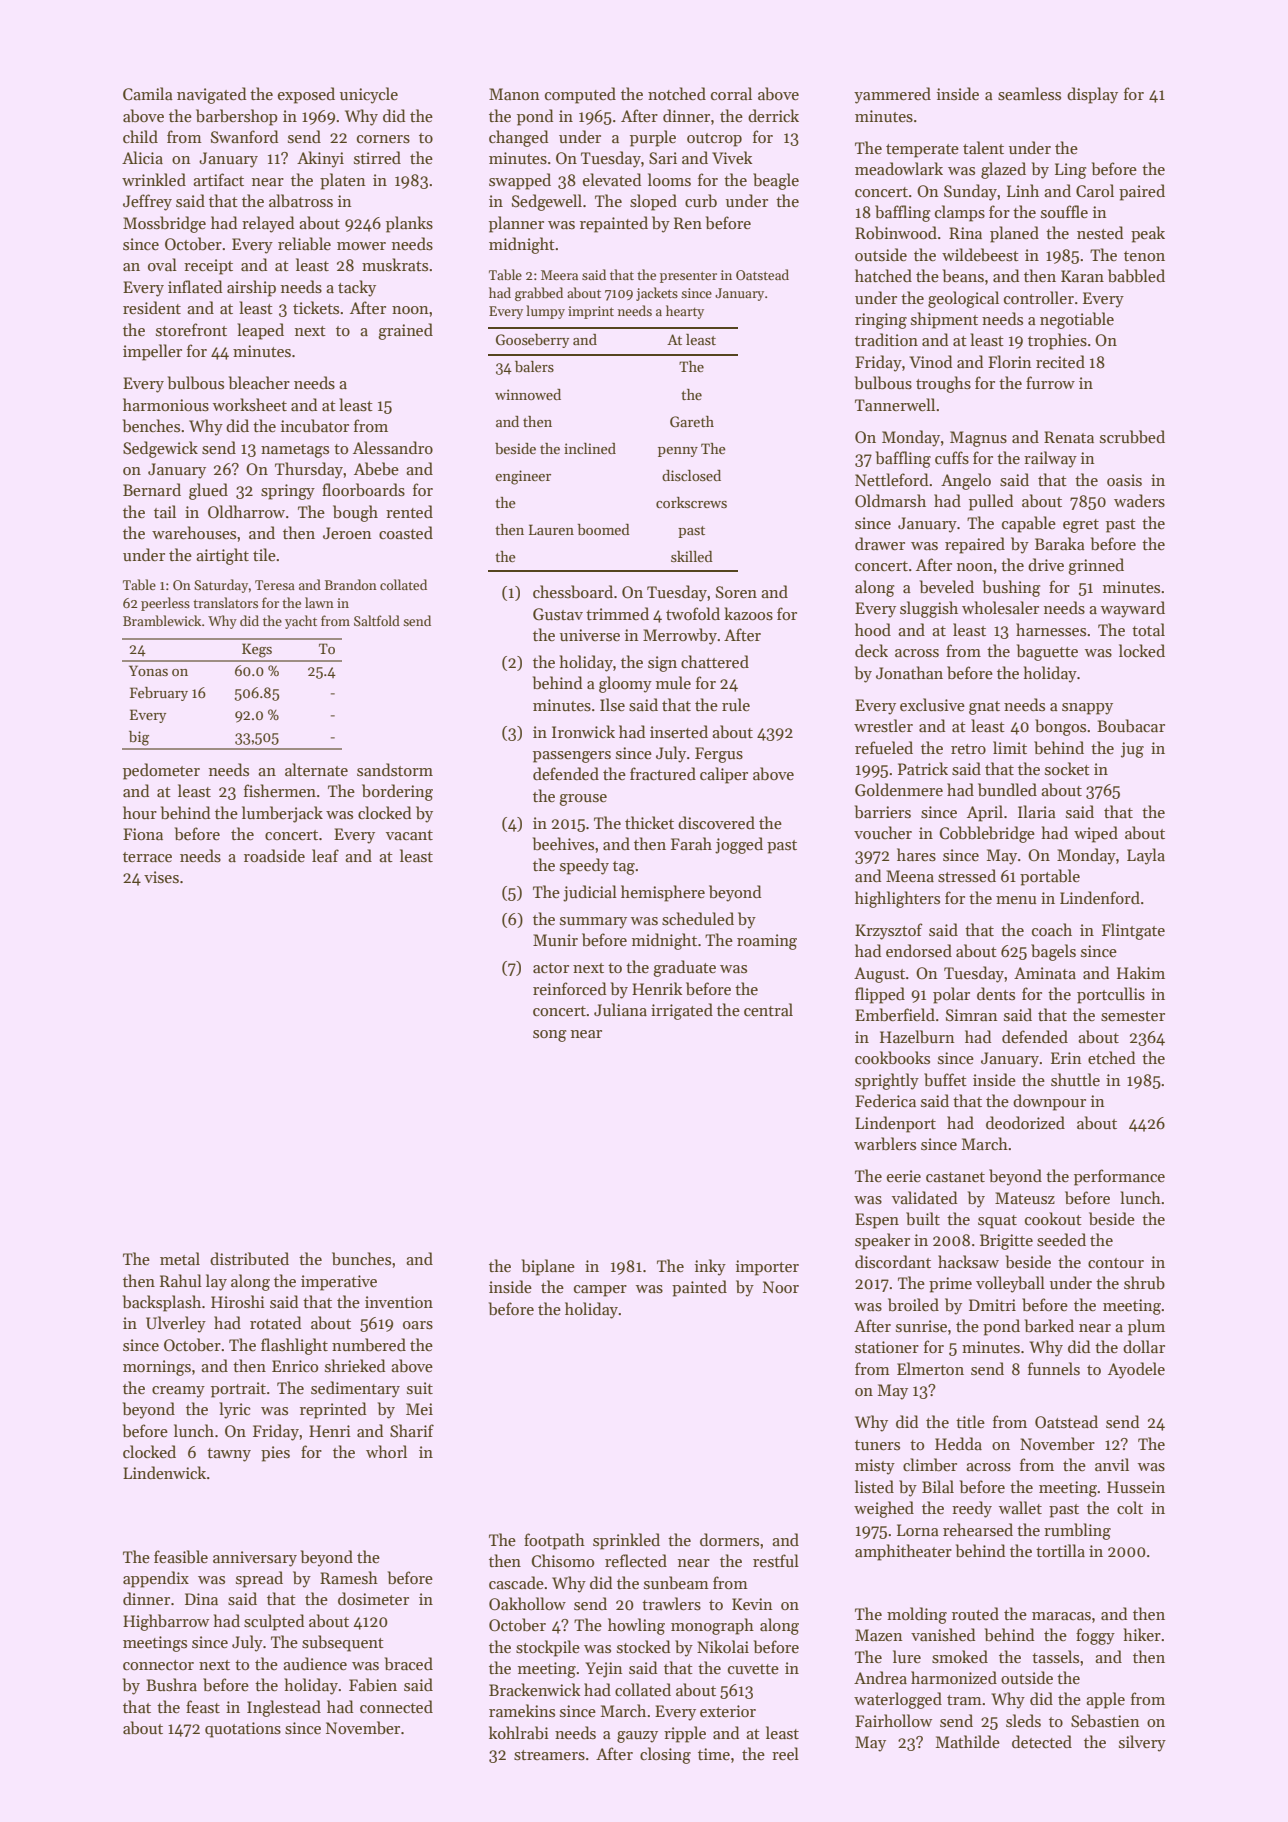 Image resolution: width=1288 pixels, height=1822 pixels. I want to click on engineer, so click(523, 477).
